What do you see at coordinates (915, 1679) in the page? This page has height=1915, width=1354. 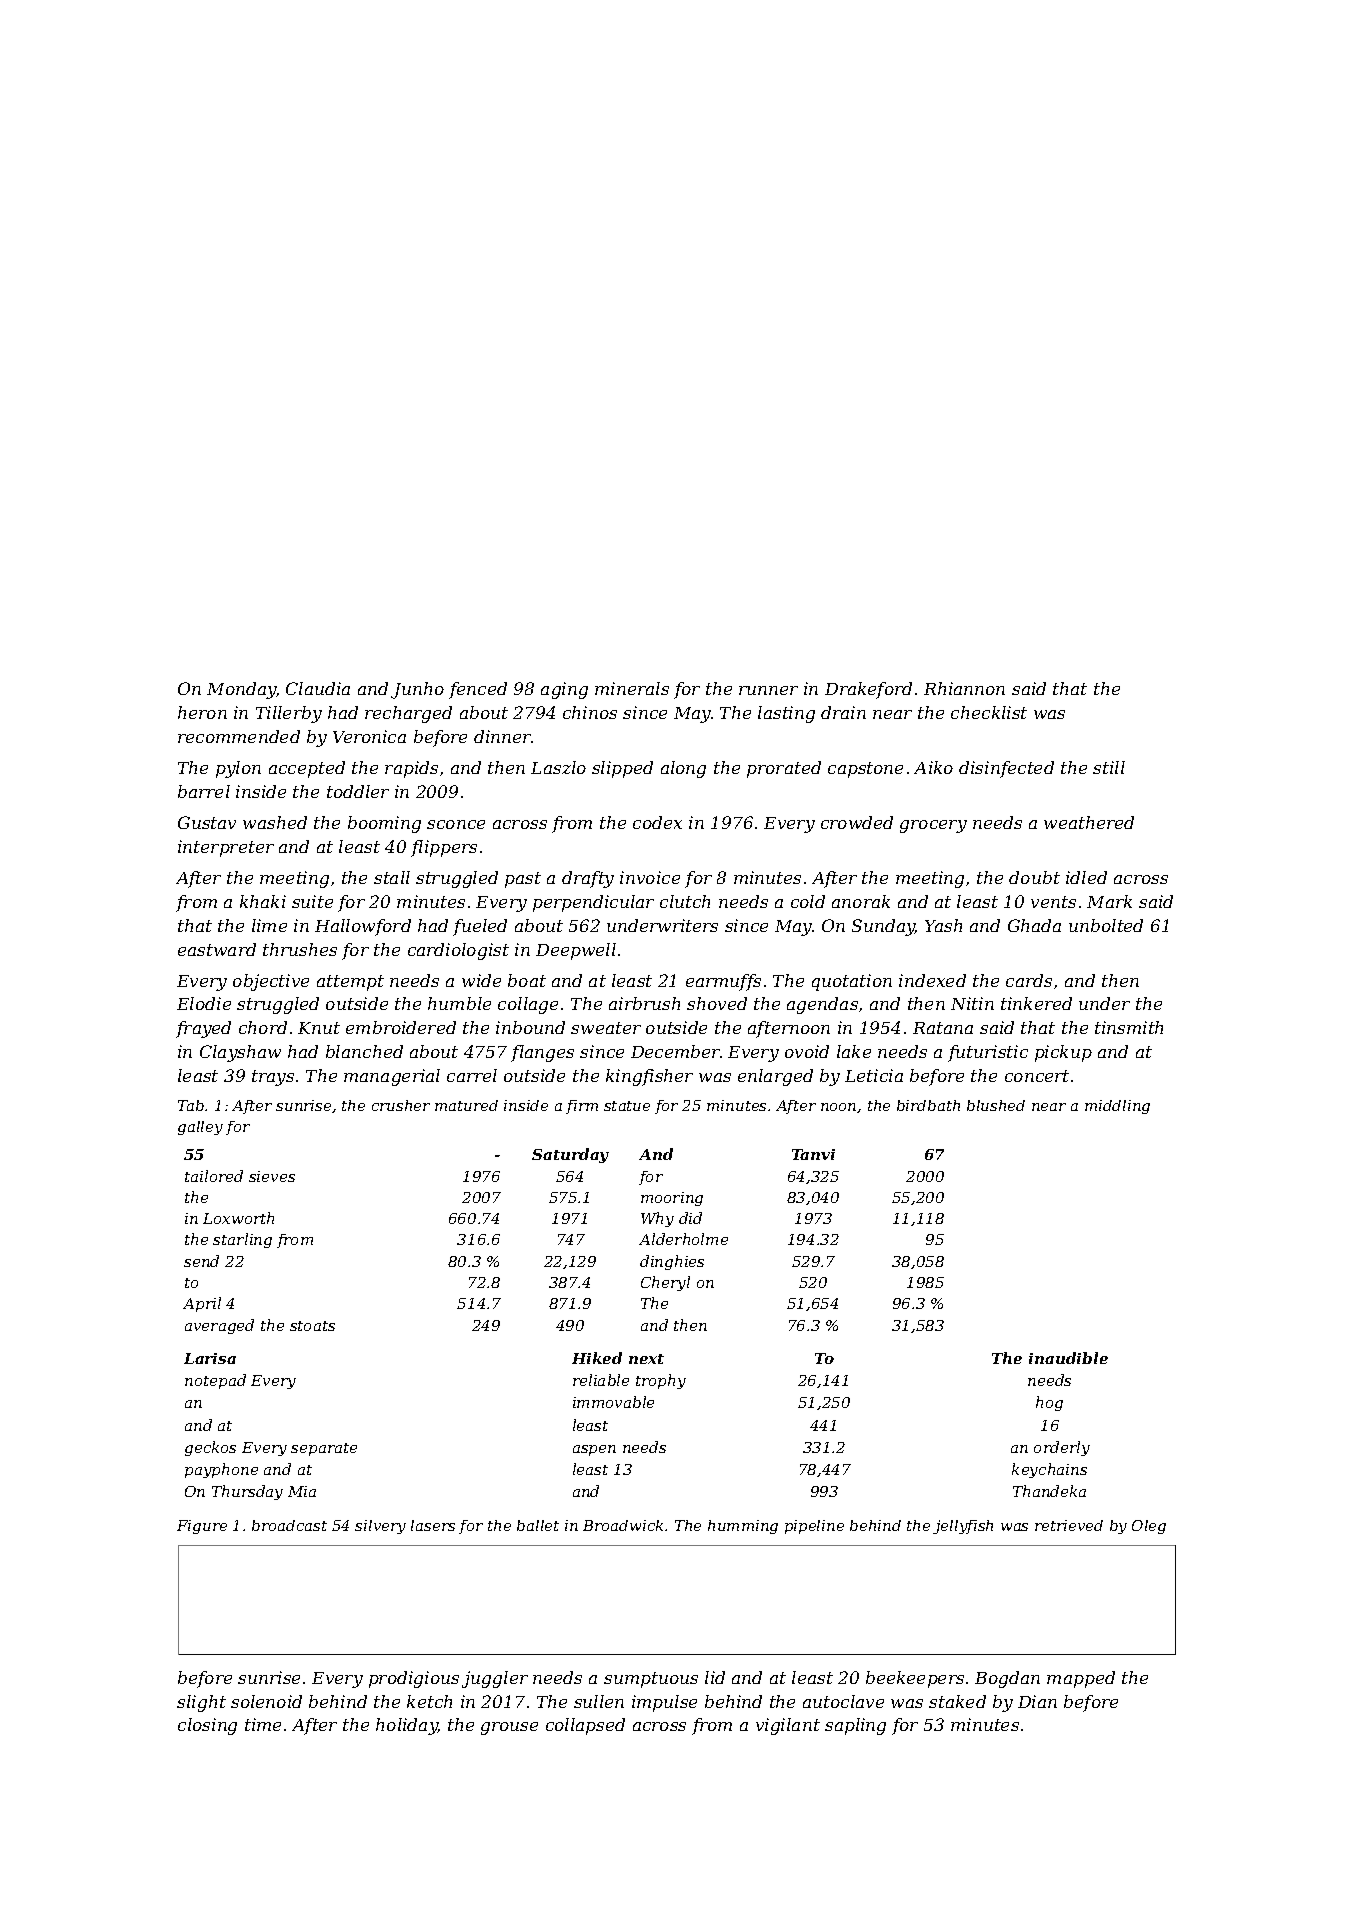 I see `beekeepers` at bounding box center [915, 1679].
